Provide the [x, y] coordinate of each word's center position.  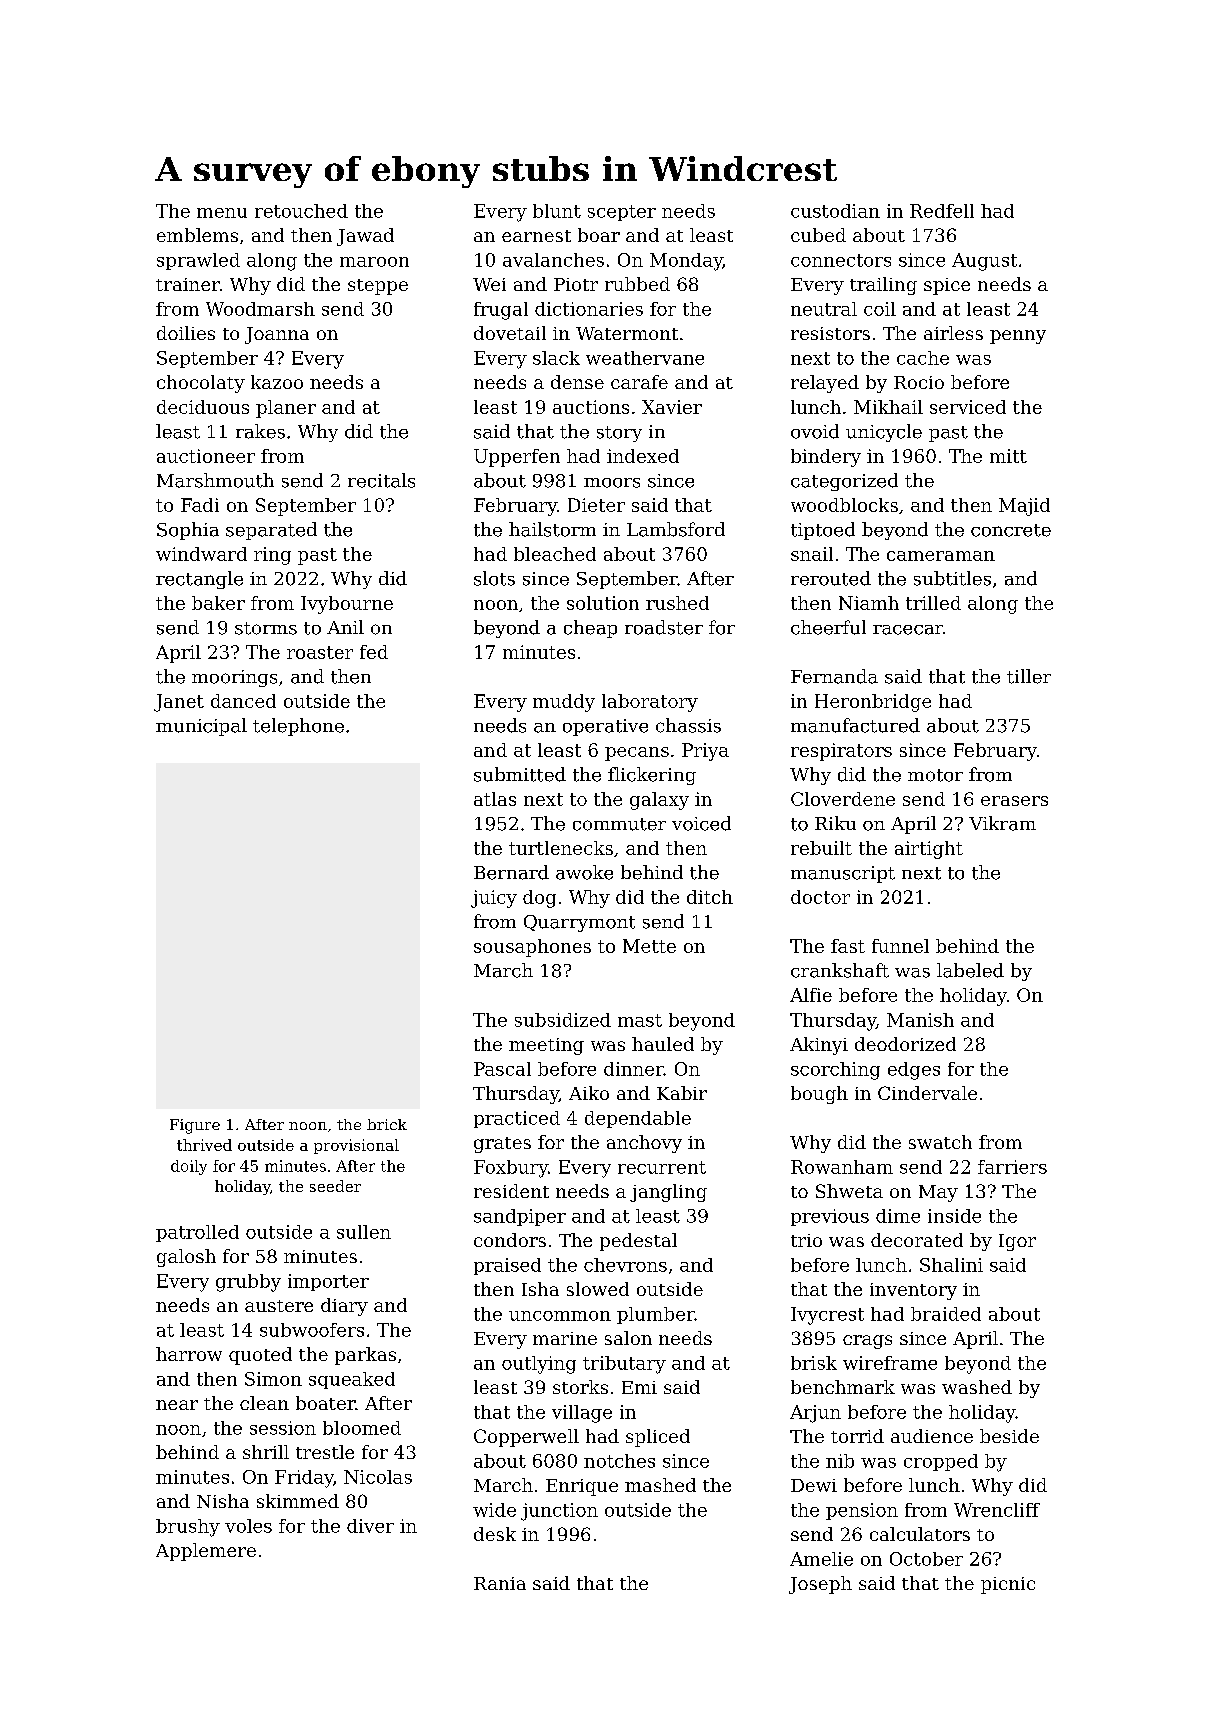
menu [222, 213]
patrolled [197, 1233]
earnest [536, 236]
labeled [970, 970]
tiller [1029, 676]
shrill [266, 1452]
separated [271, 531]
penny [1018, 337]
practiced [517, 1119]
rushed [677, 603]
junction [559, 1512]
